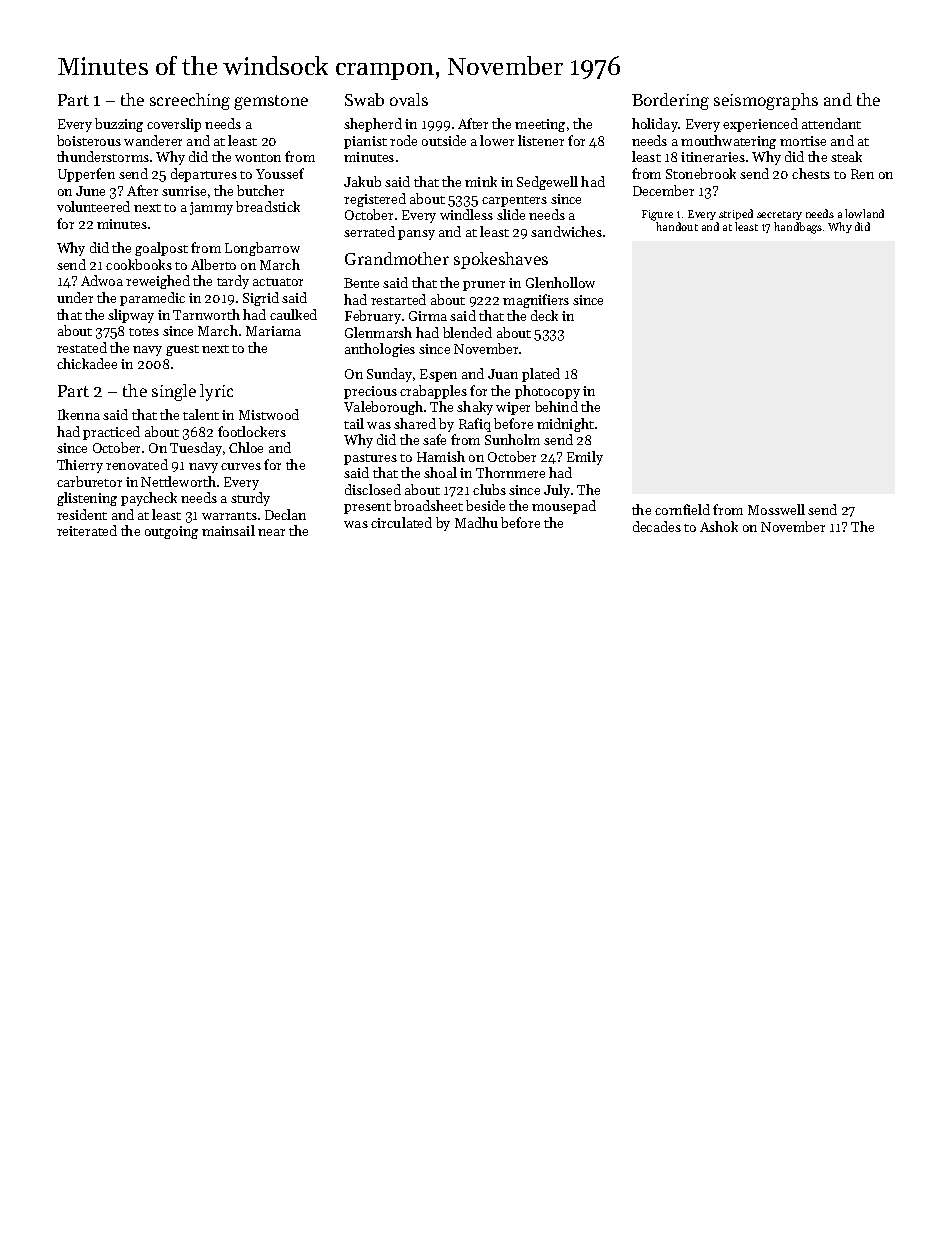 The image size is (952, 1233). Describe the element at coordinates (409, 99) in the screenshot. I see `ovals` at that location.
